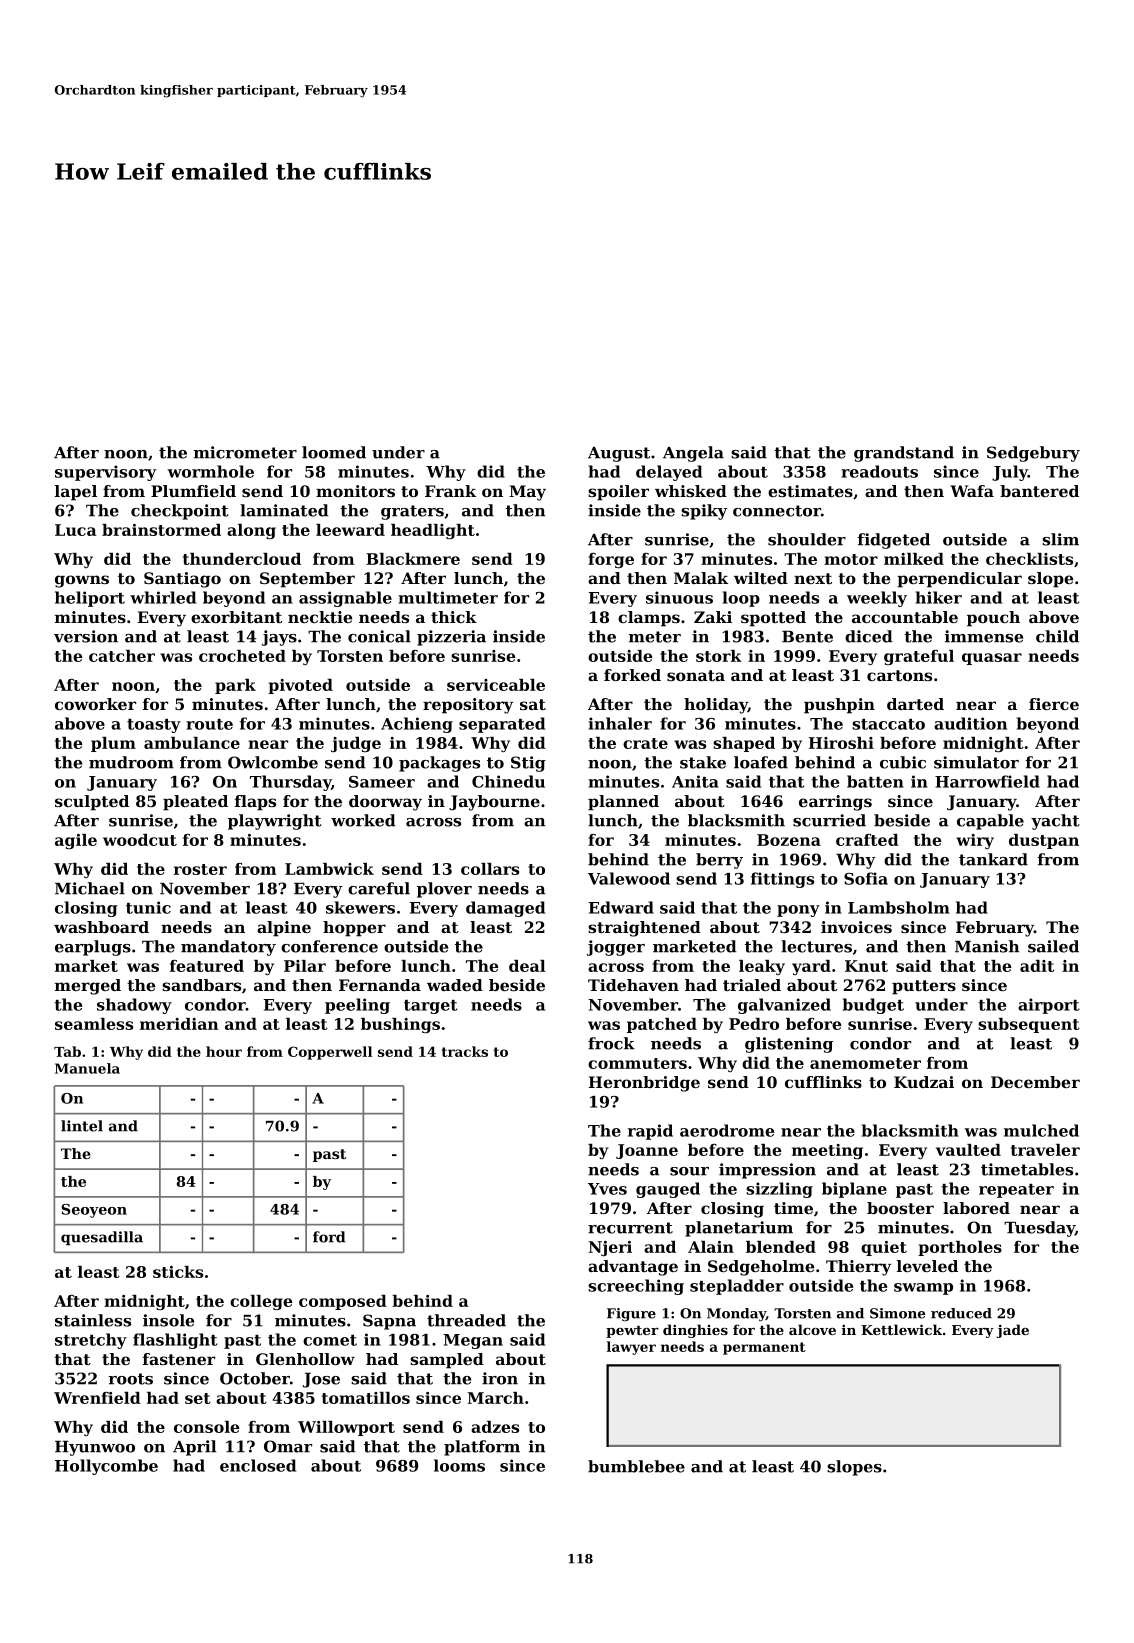  Describe the element at coordinates (813, 578) in the page. I see `next` at that location.
